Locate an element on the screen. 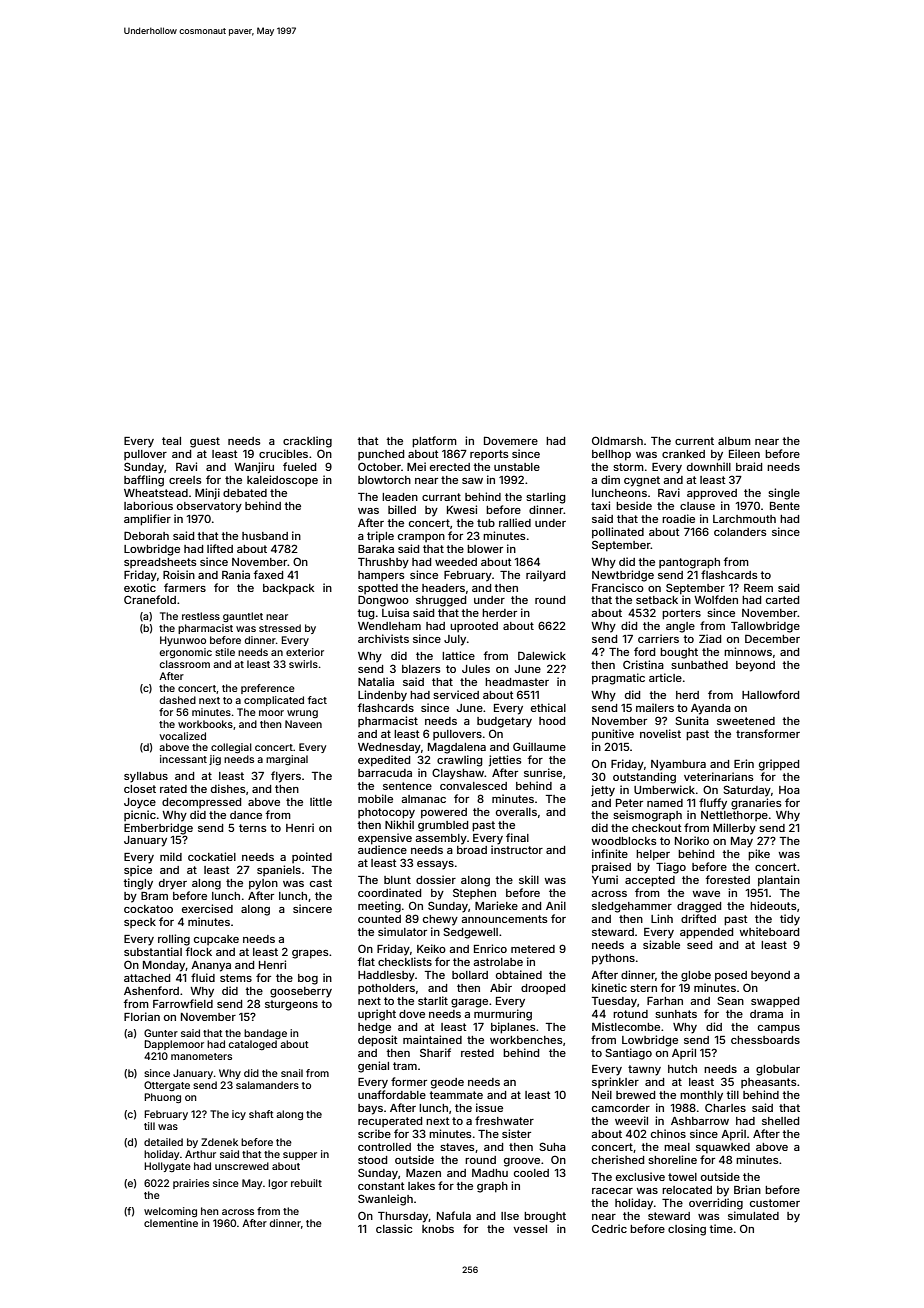 This screenshot has height=1308, width=924. sturgeons is located at coordinates (291, 1005).
